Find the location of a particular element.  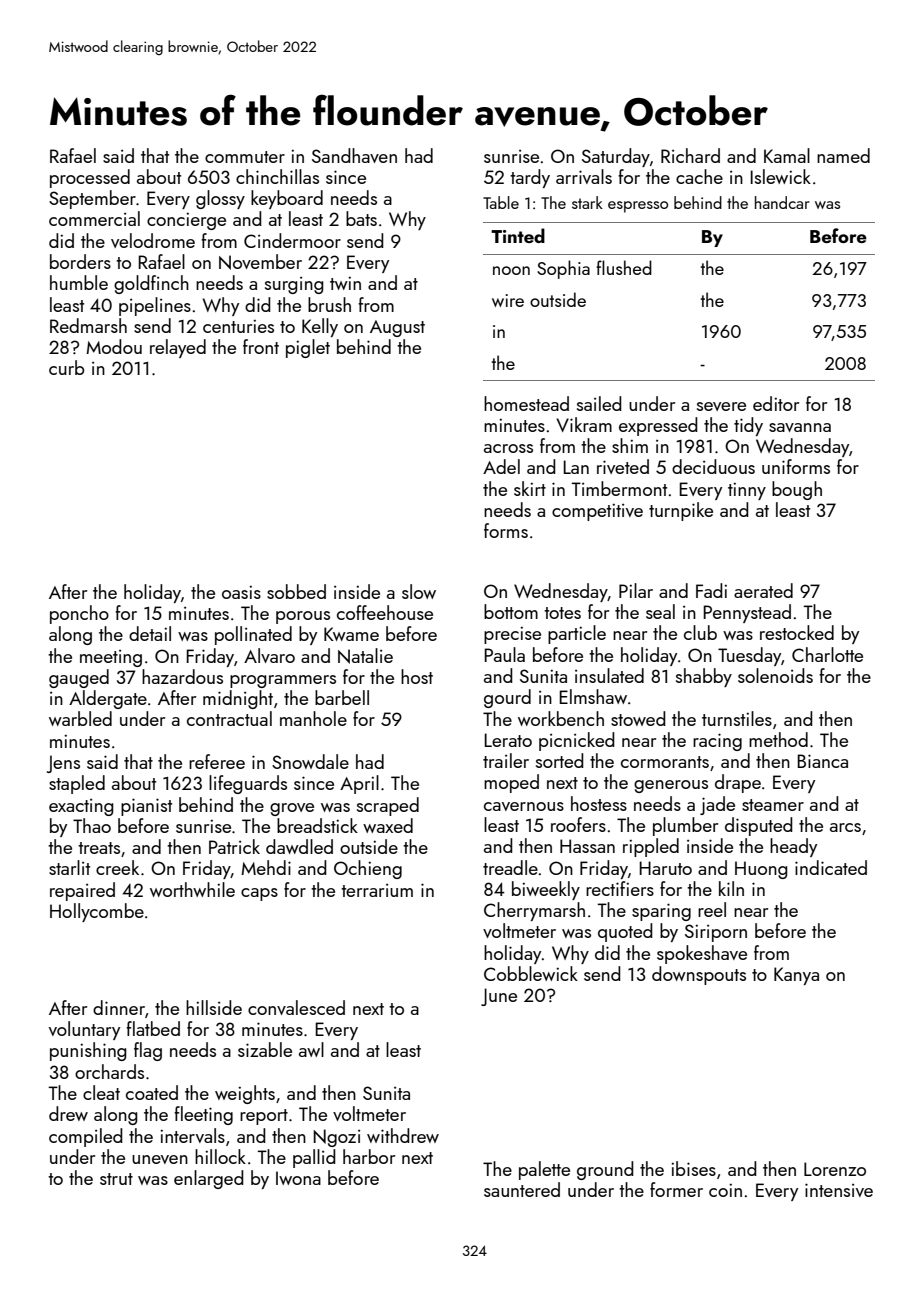

slow is located at coordinates (419, 591).
